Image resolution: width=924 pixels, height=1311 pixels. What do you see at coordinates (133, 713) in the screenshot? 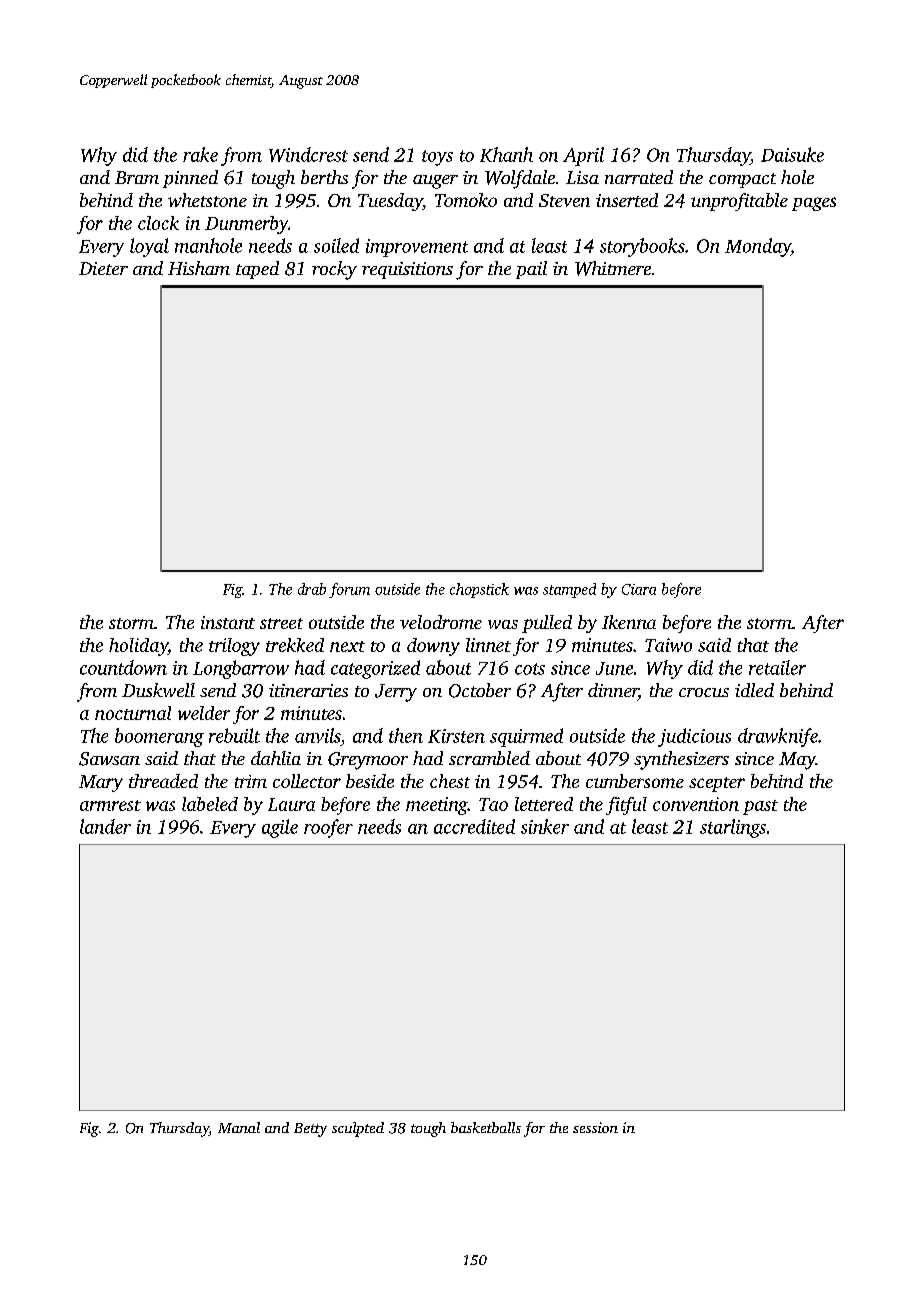
I see `nocturnal` at bounding box center [133, 713].
